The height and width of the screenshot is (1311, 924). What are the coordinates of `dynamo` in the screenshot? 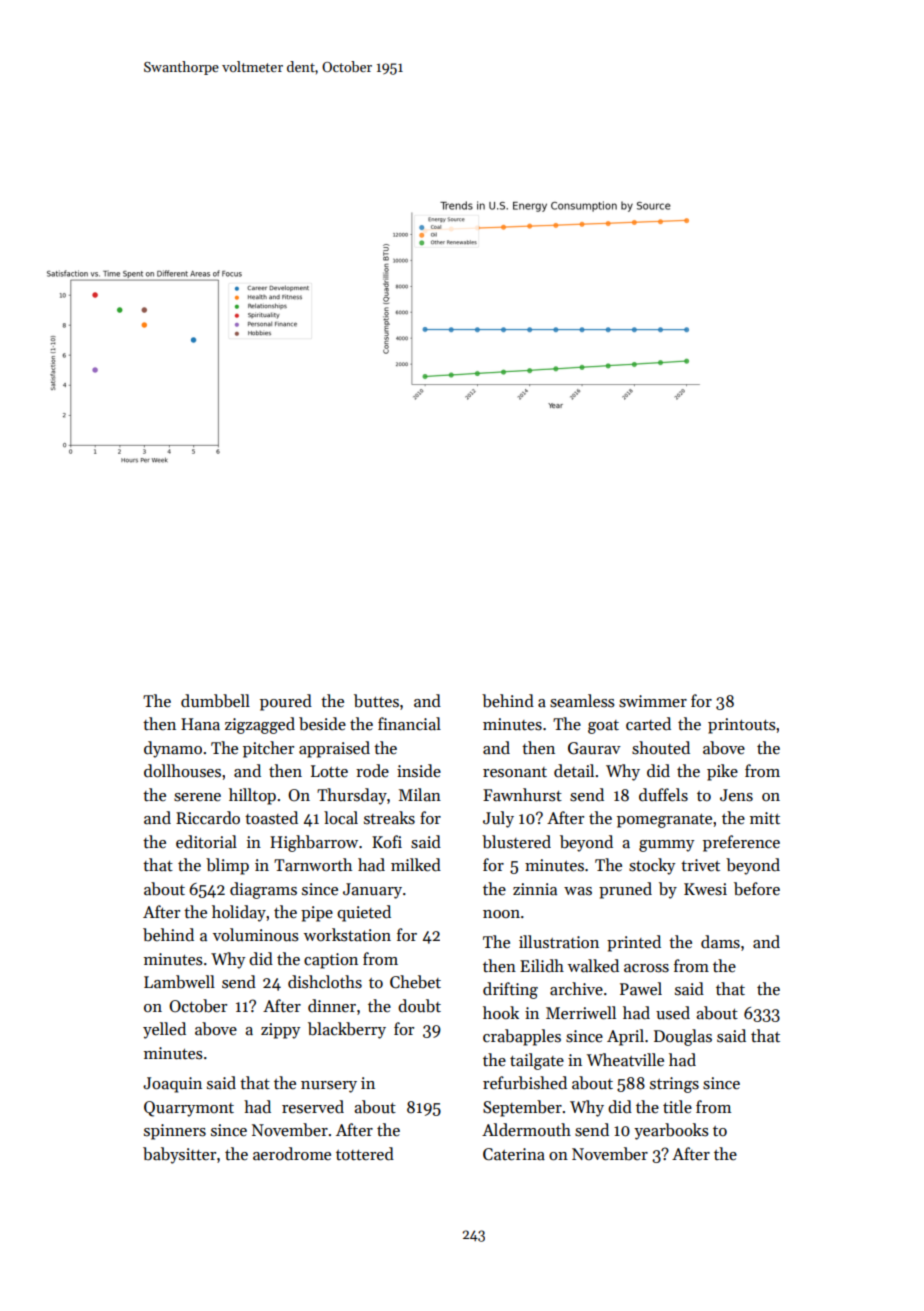 It's located at (173, 749).
